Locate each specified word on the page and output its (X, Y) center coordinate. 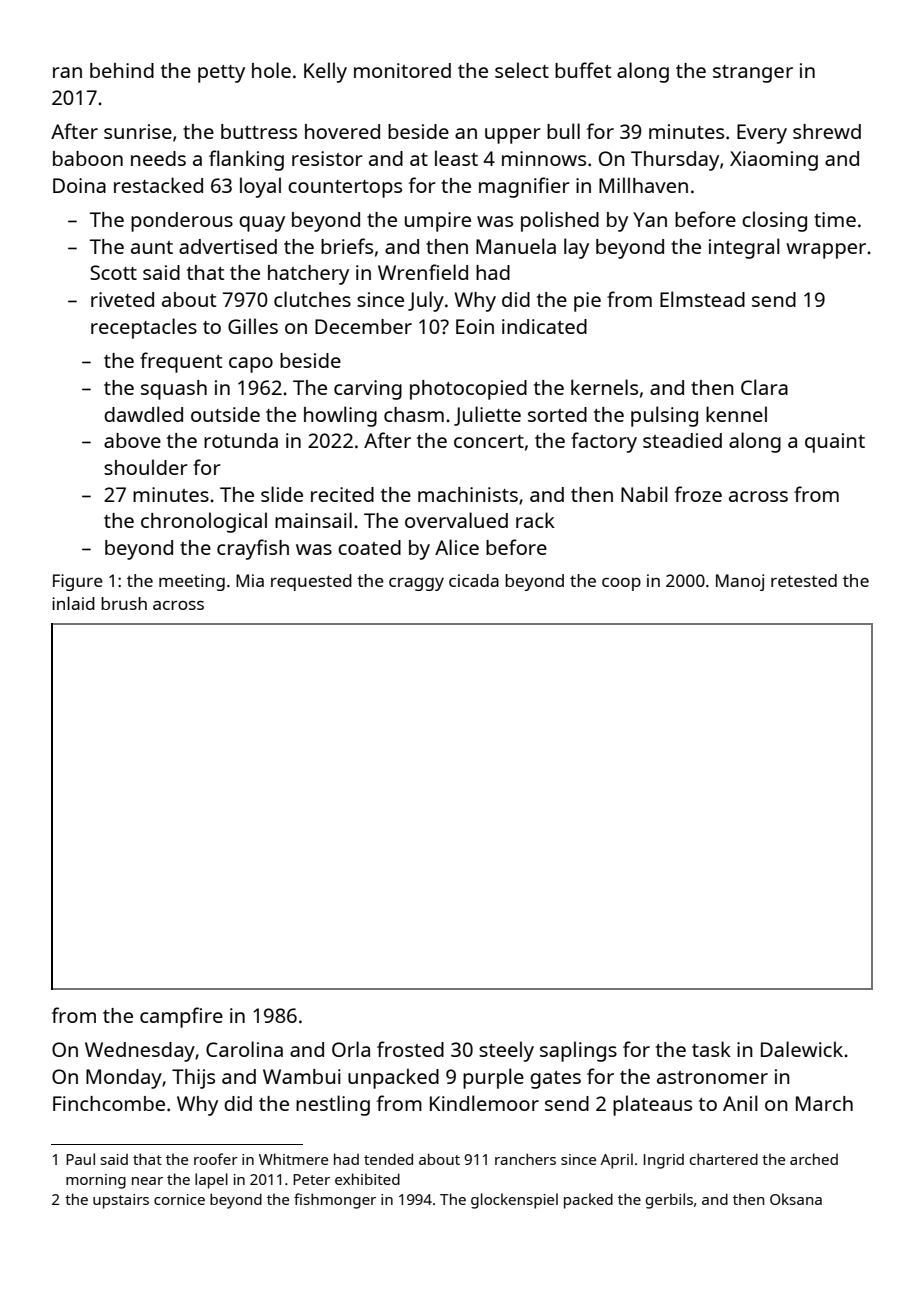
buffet (583, 70)
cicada (474, 580)
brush (124, 603)
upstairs (121, 1201)
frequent (181, 362)
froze (698, 494)
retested (804, 580)
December (363, 326)
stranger (753, 74)
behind (122, 70)
